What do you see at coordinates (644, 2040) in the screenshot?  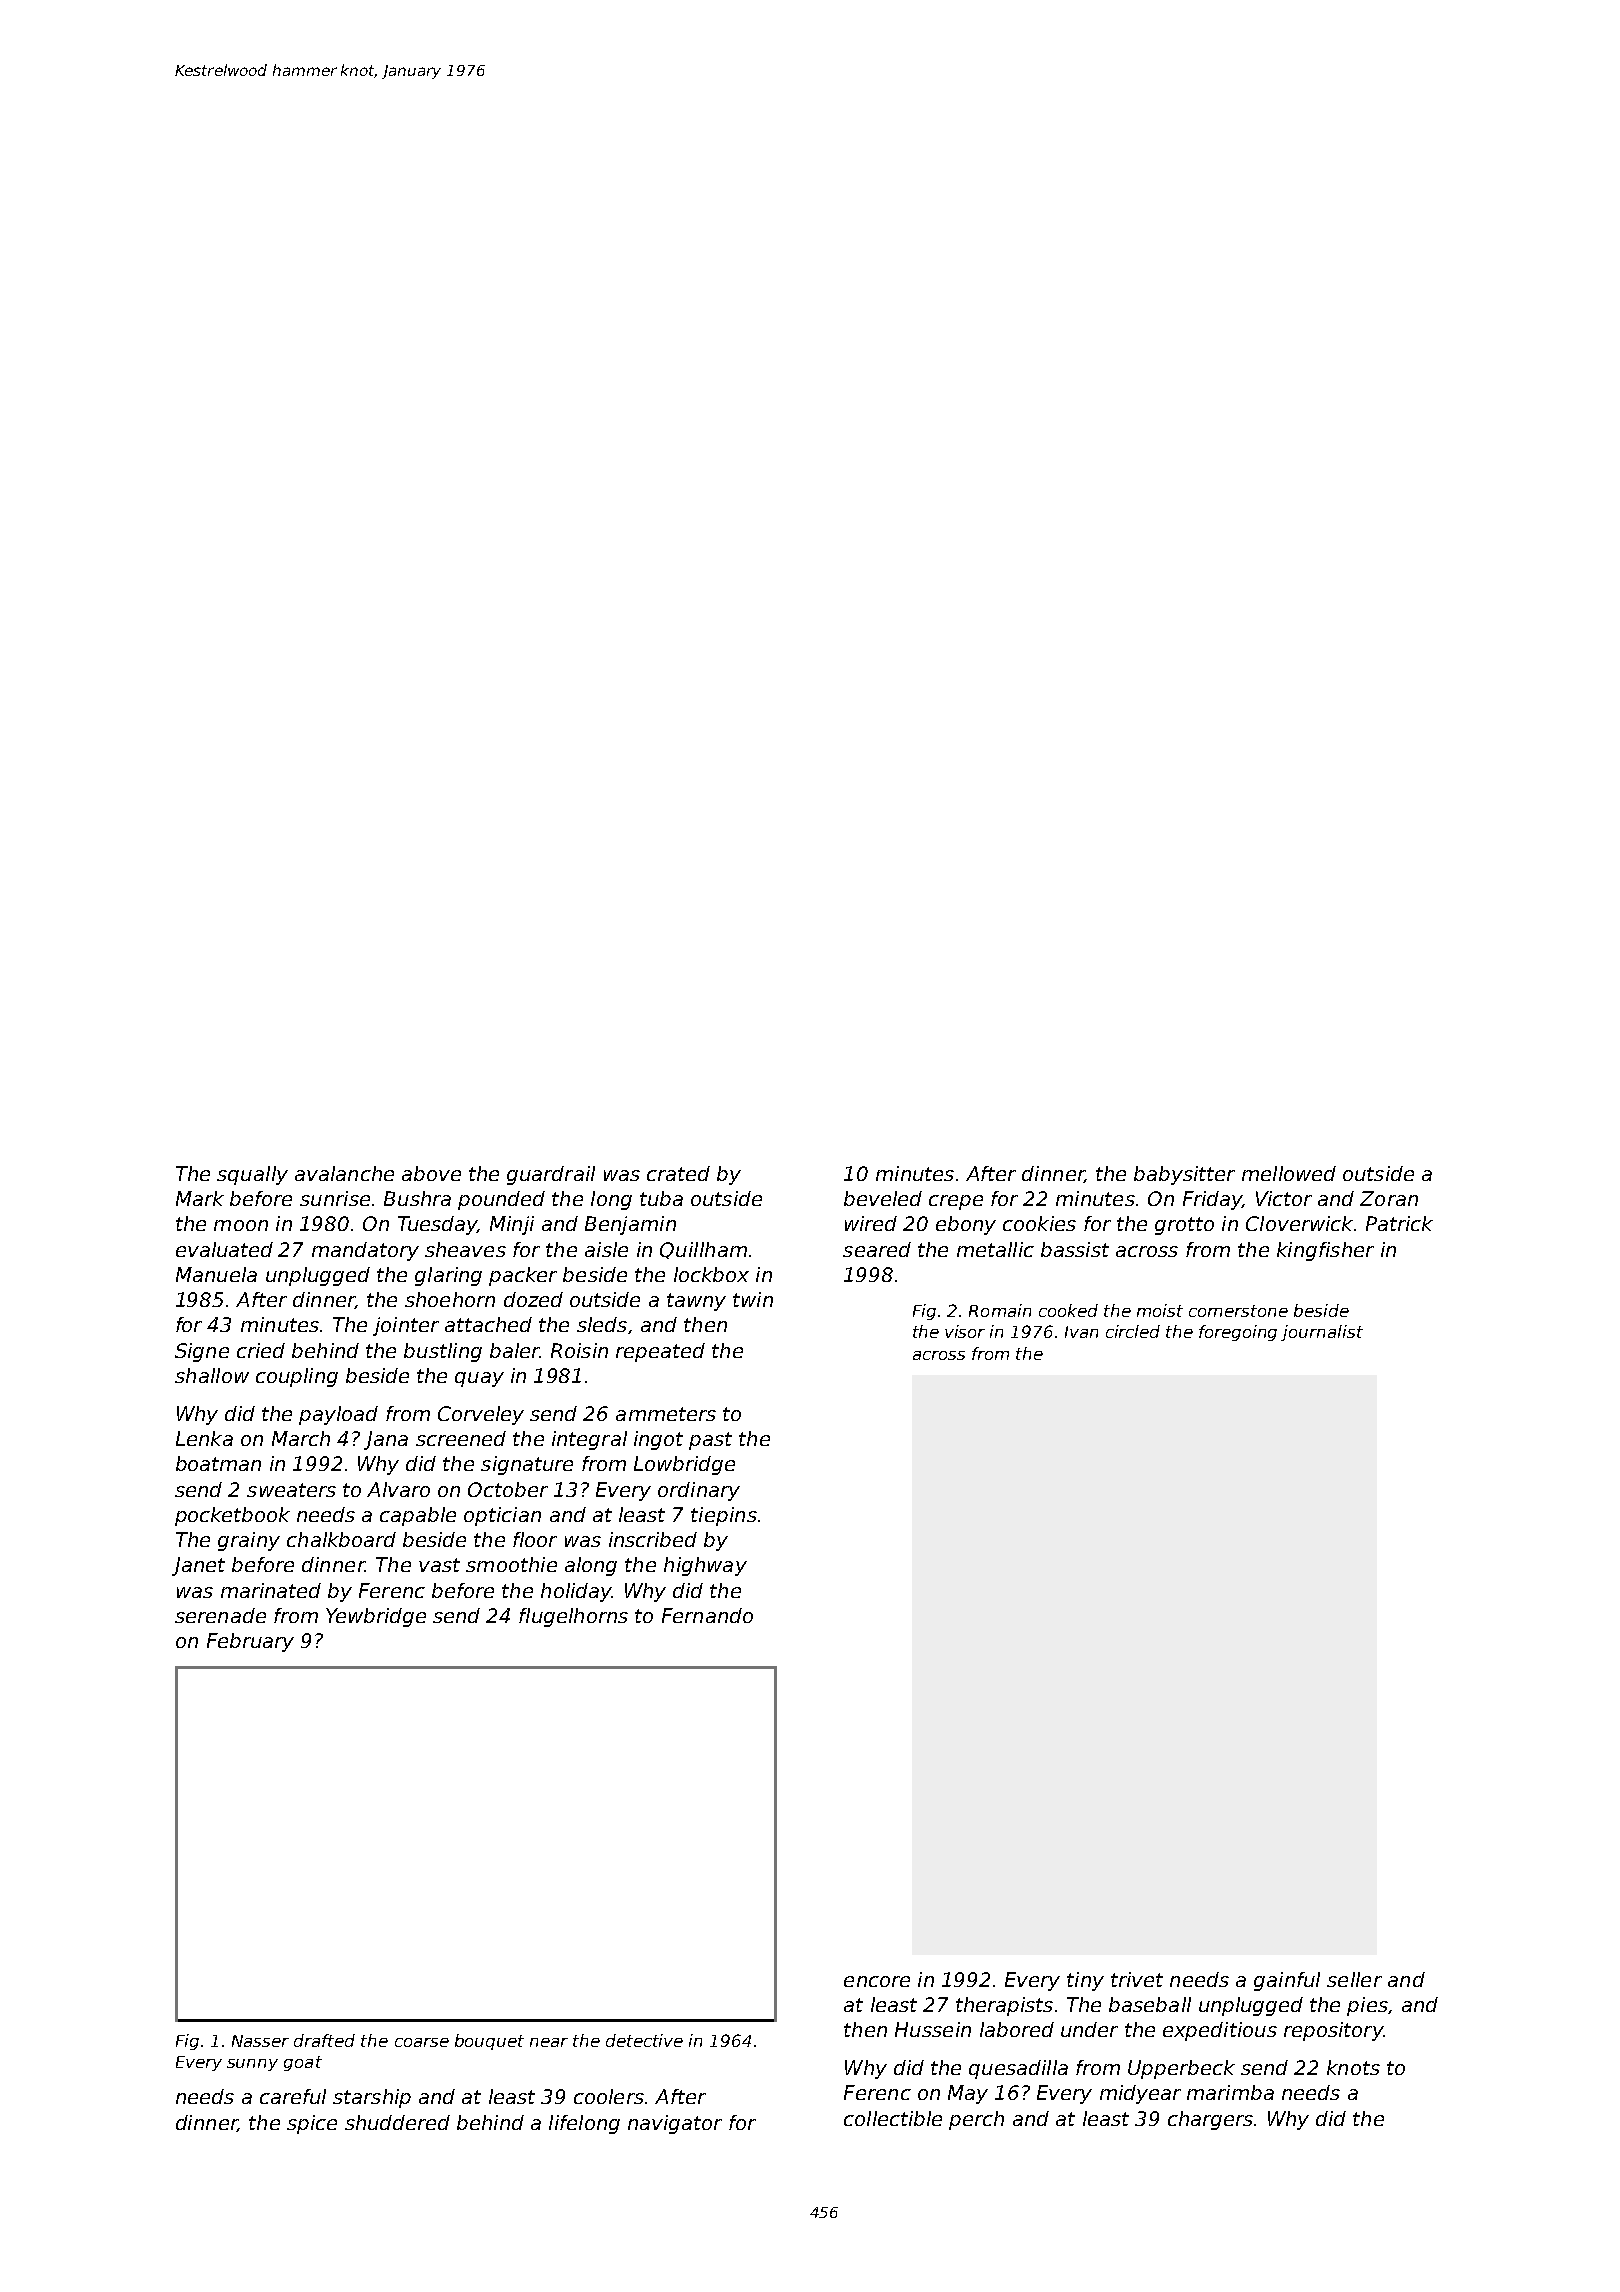 I see `detective` at bounding box center [644, 2040].
